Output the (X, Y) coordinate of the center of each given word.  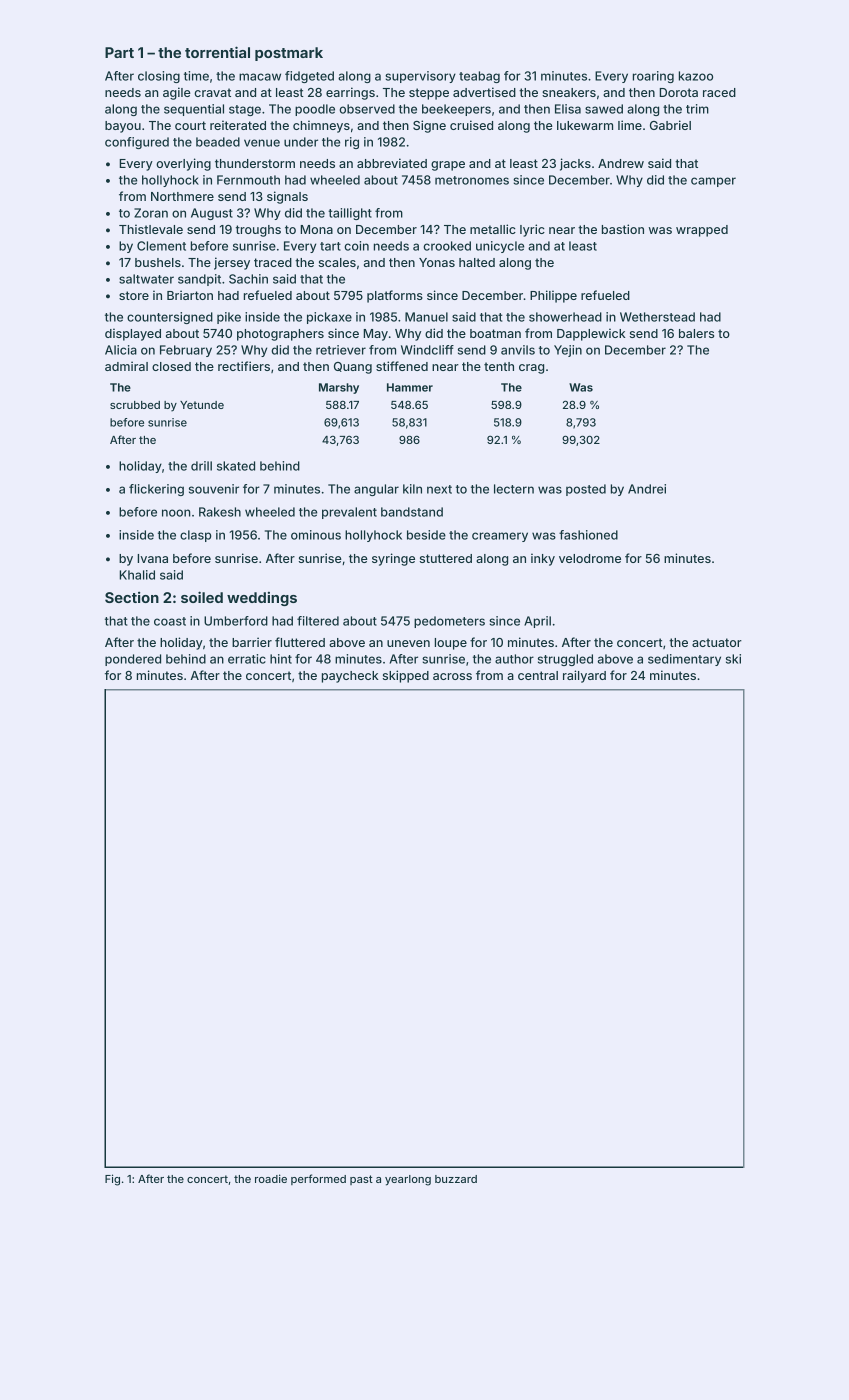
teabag (479, 77)
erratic (247, 659)
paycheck (350, 677)
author (514, 659)
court (190, 125)
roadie (271, 1178)
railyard (584, 676)
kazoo (696, 76)
